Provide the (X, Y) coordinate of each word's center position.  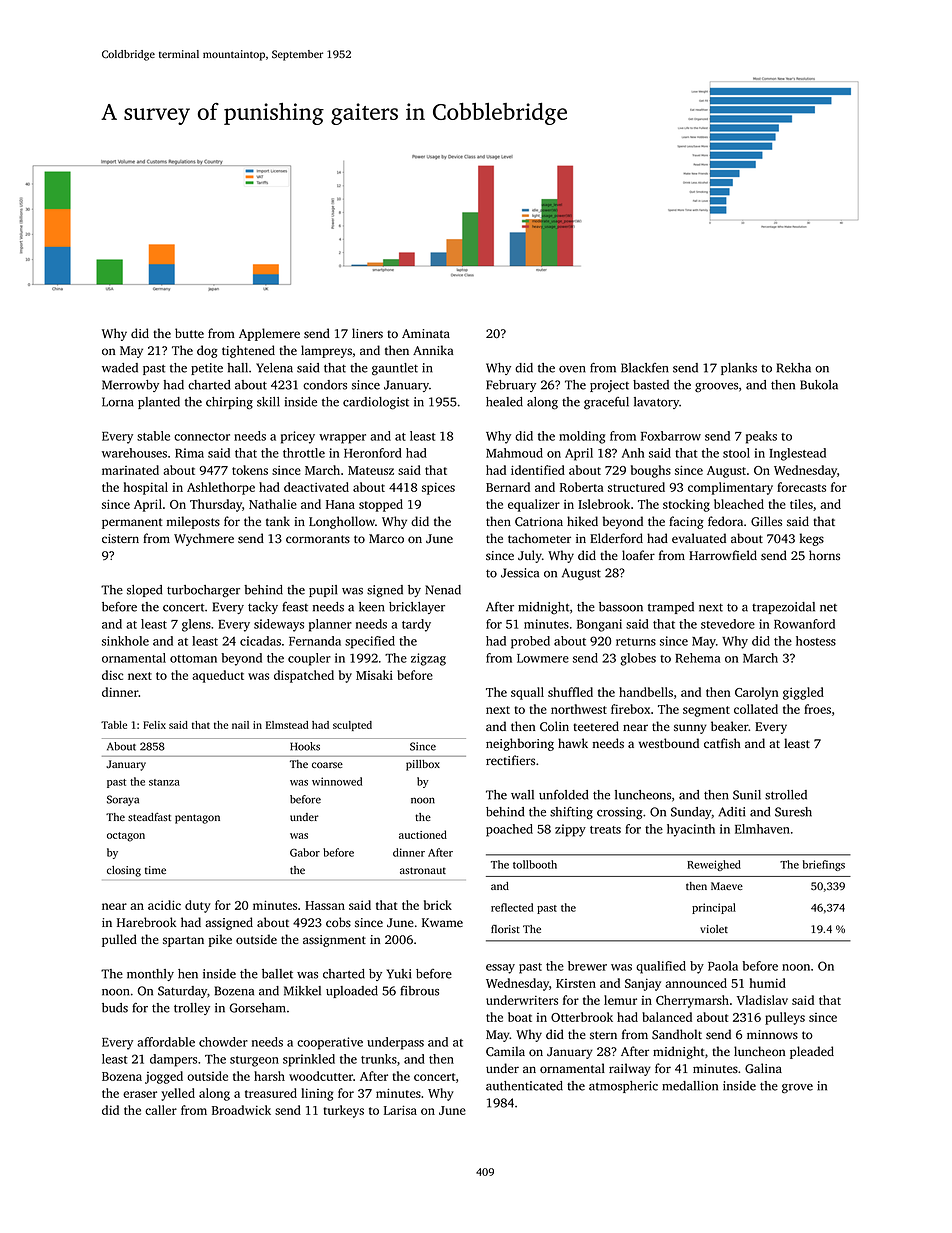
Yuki (398, 974)
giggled (803, 693)
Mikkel (302, 991)
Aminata (426, 333)
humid (768, 983)
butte (189, 333)
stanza (164, 782)
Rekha (794, 368)
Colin (554, 726)
